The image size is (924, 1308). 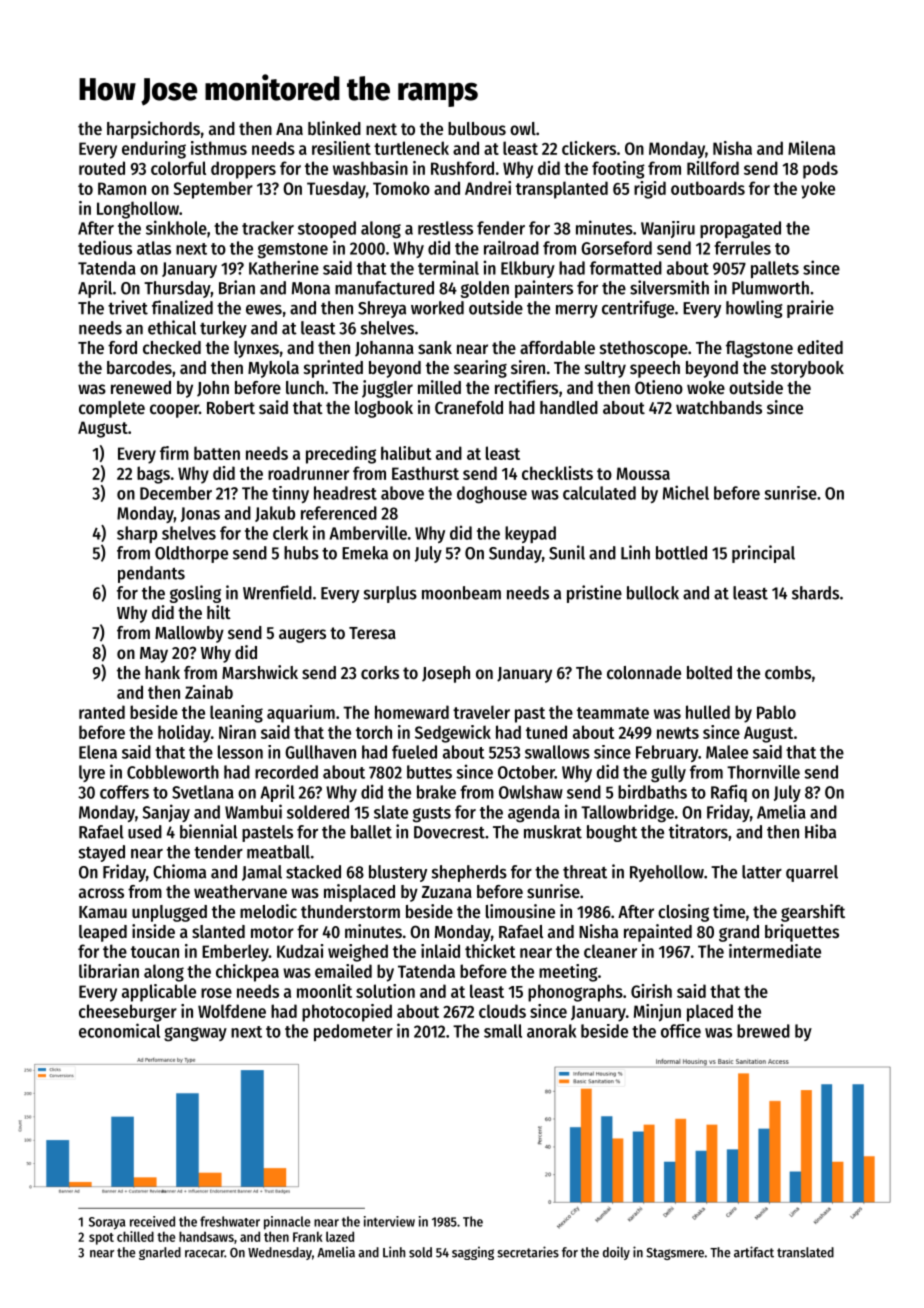 I want to click on Zuzana, so click(x=447, y=892).
